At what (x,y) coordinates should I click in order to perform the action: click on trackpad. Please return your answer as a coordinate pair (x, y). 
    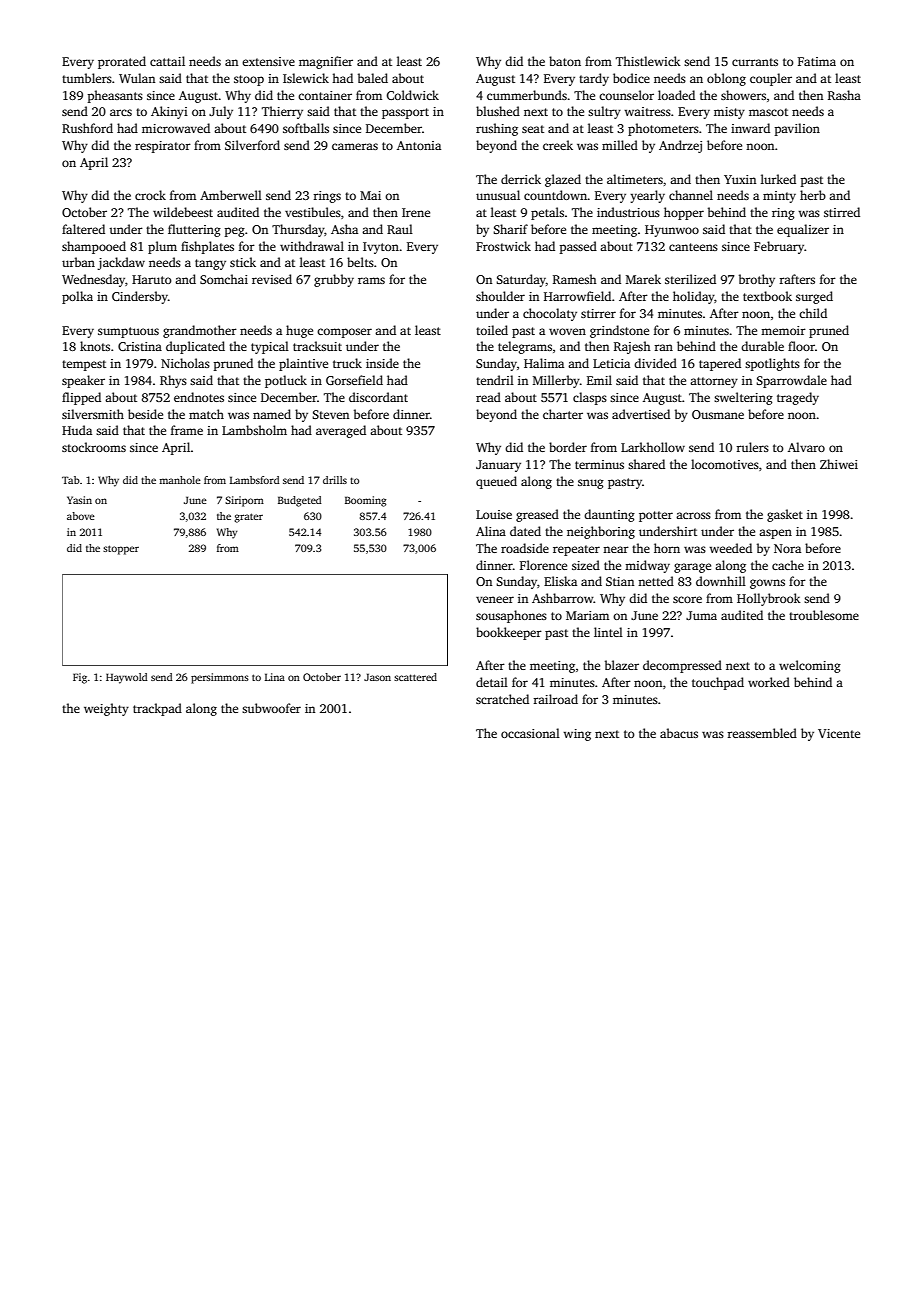
    Looking at the image, I should click on (157, 709).
